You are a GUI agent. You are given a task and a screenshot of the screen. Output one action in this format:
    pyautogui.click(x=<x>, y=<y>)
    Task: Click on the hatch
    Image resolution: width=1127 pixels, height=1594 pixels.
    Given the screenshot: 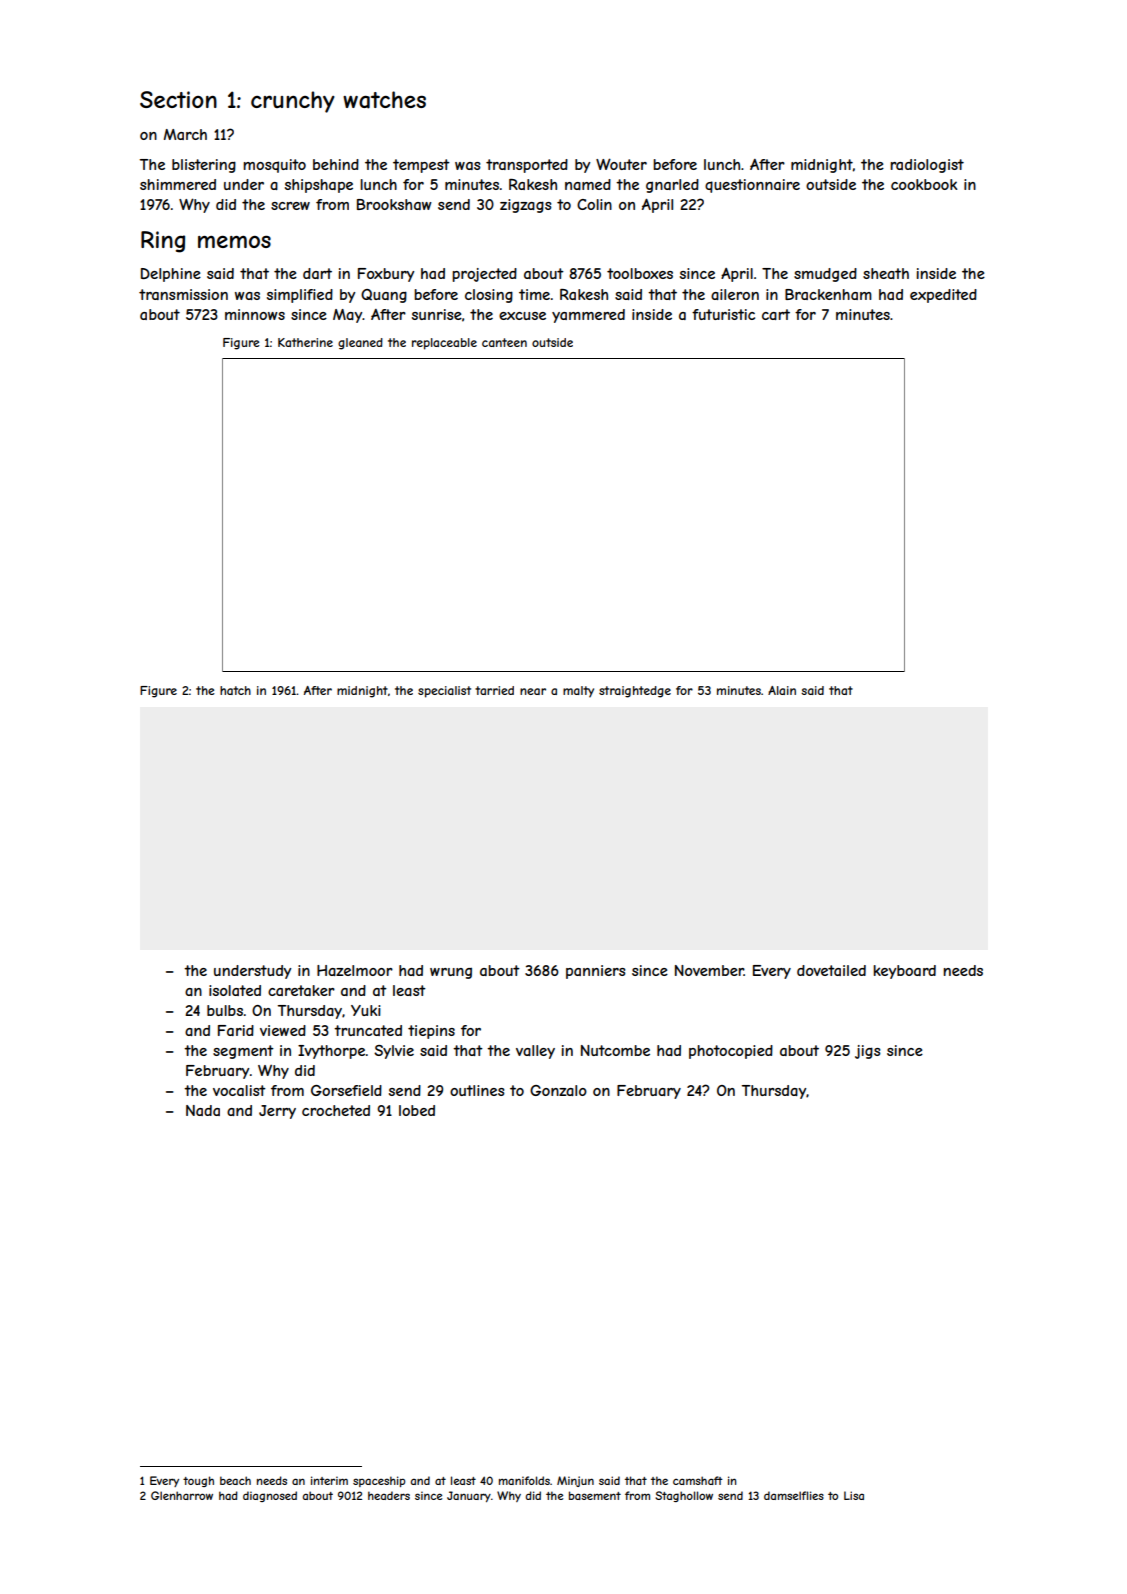 What is the action you would take?
    pyautogui.click(x=235, y=690)
